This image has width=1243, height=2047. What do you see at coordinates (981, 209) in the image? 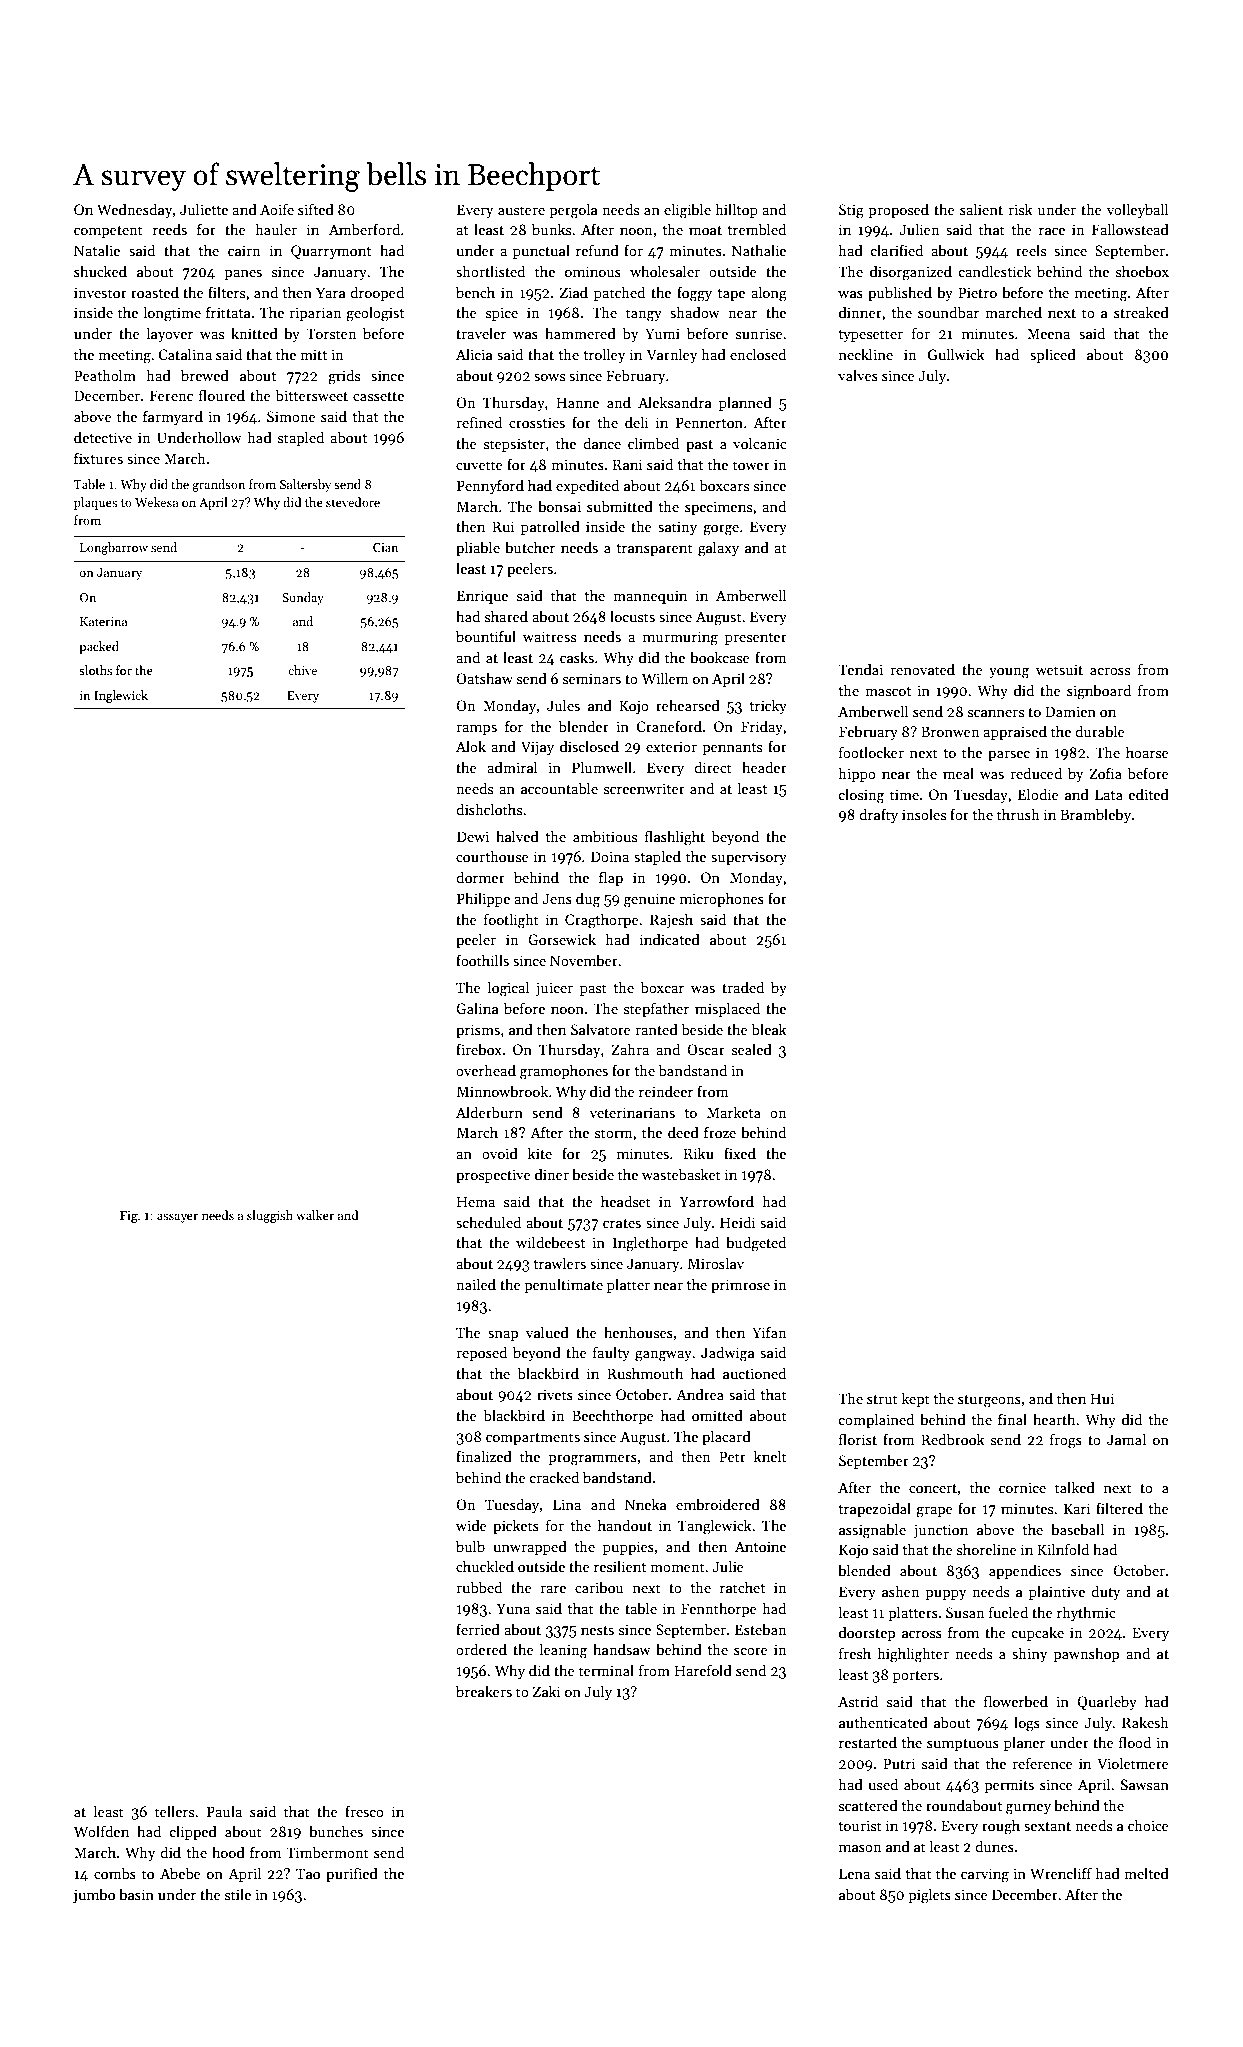
I see `salient` at bounding box center [981, 209].
